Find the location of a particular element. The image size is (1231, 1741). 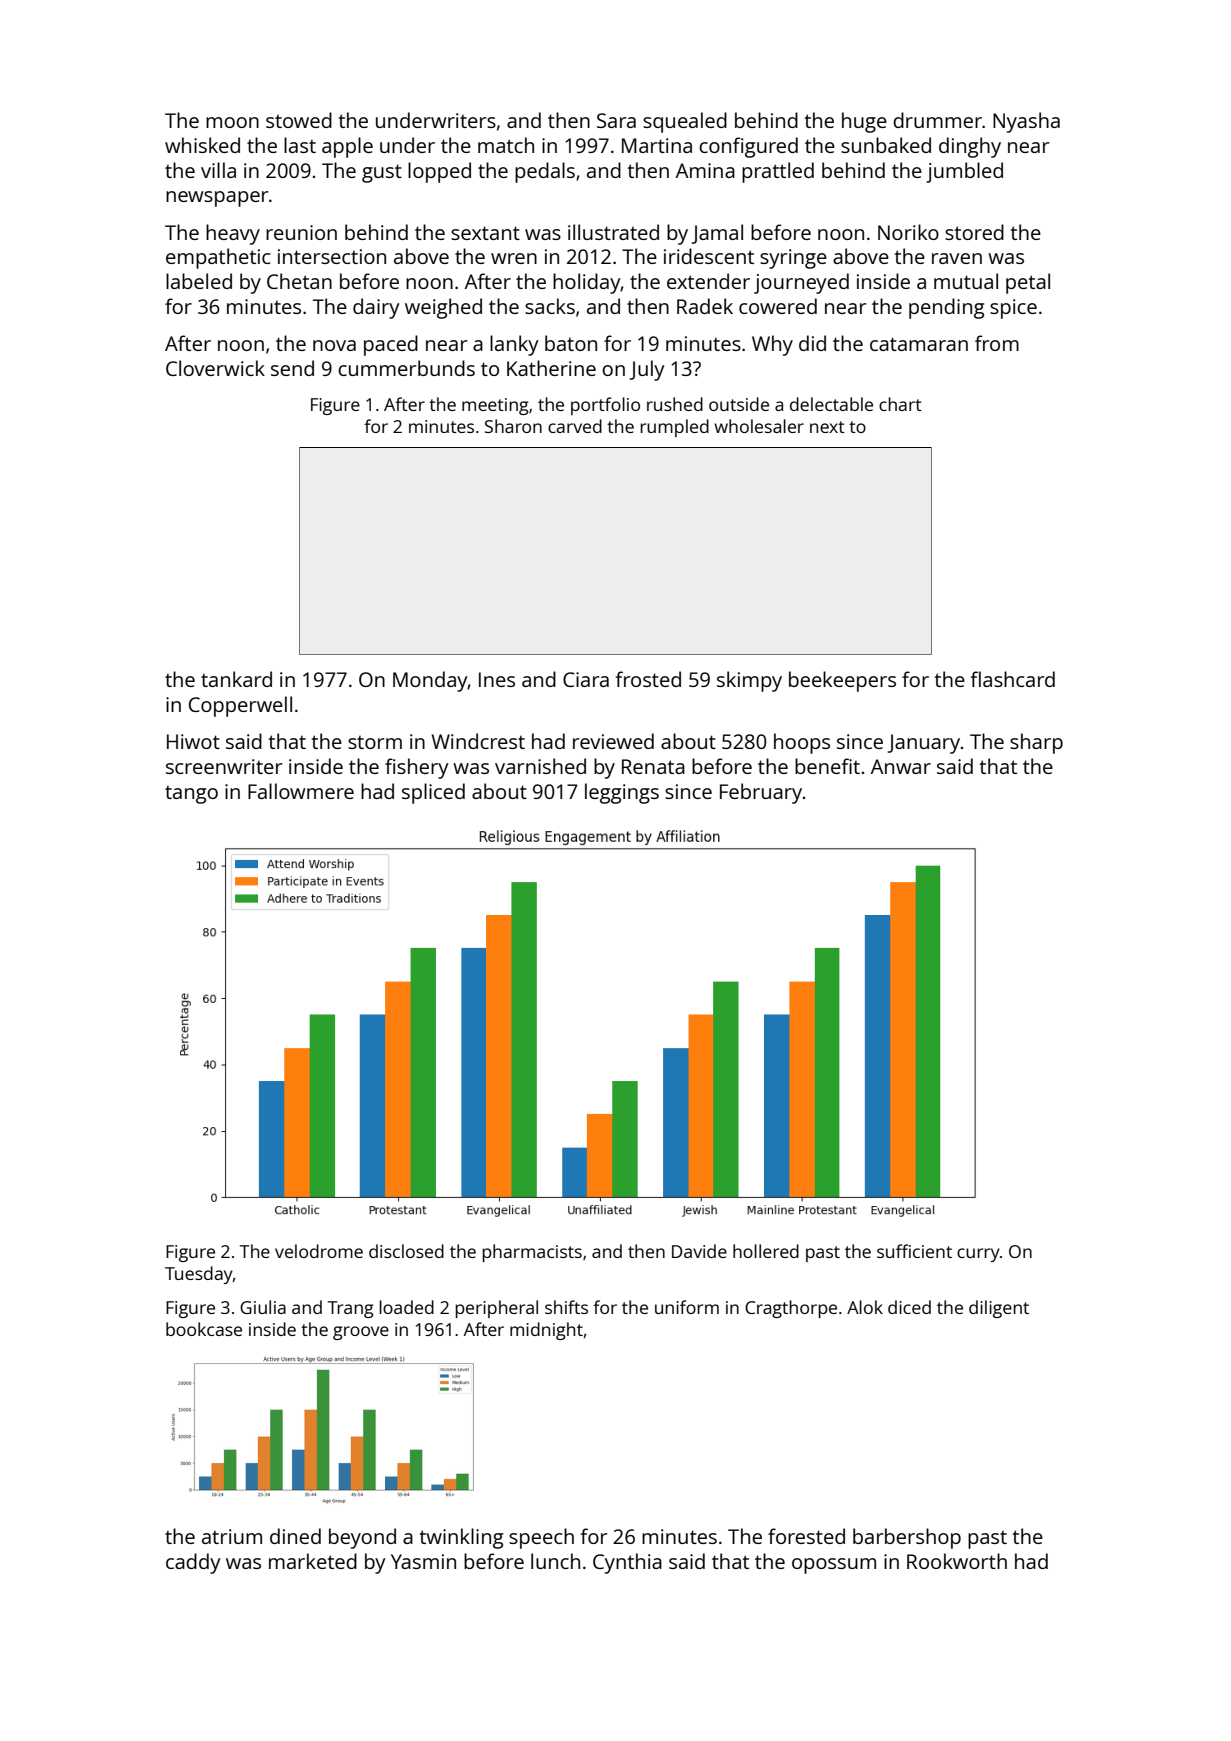

send is located at coordinates (292, 368).
